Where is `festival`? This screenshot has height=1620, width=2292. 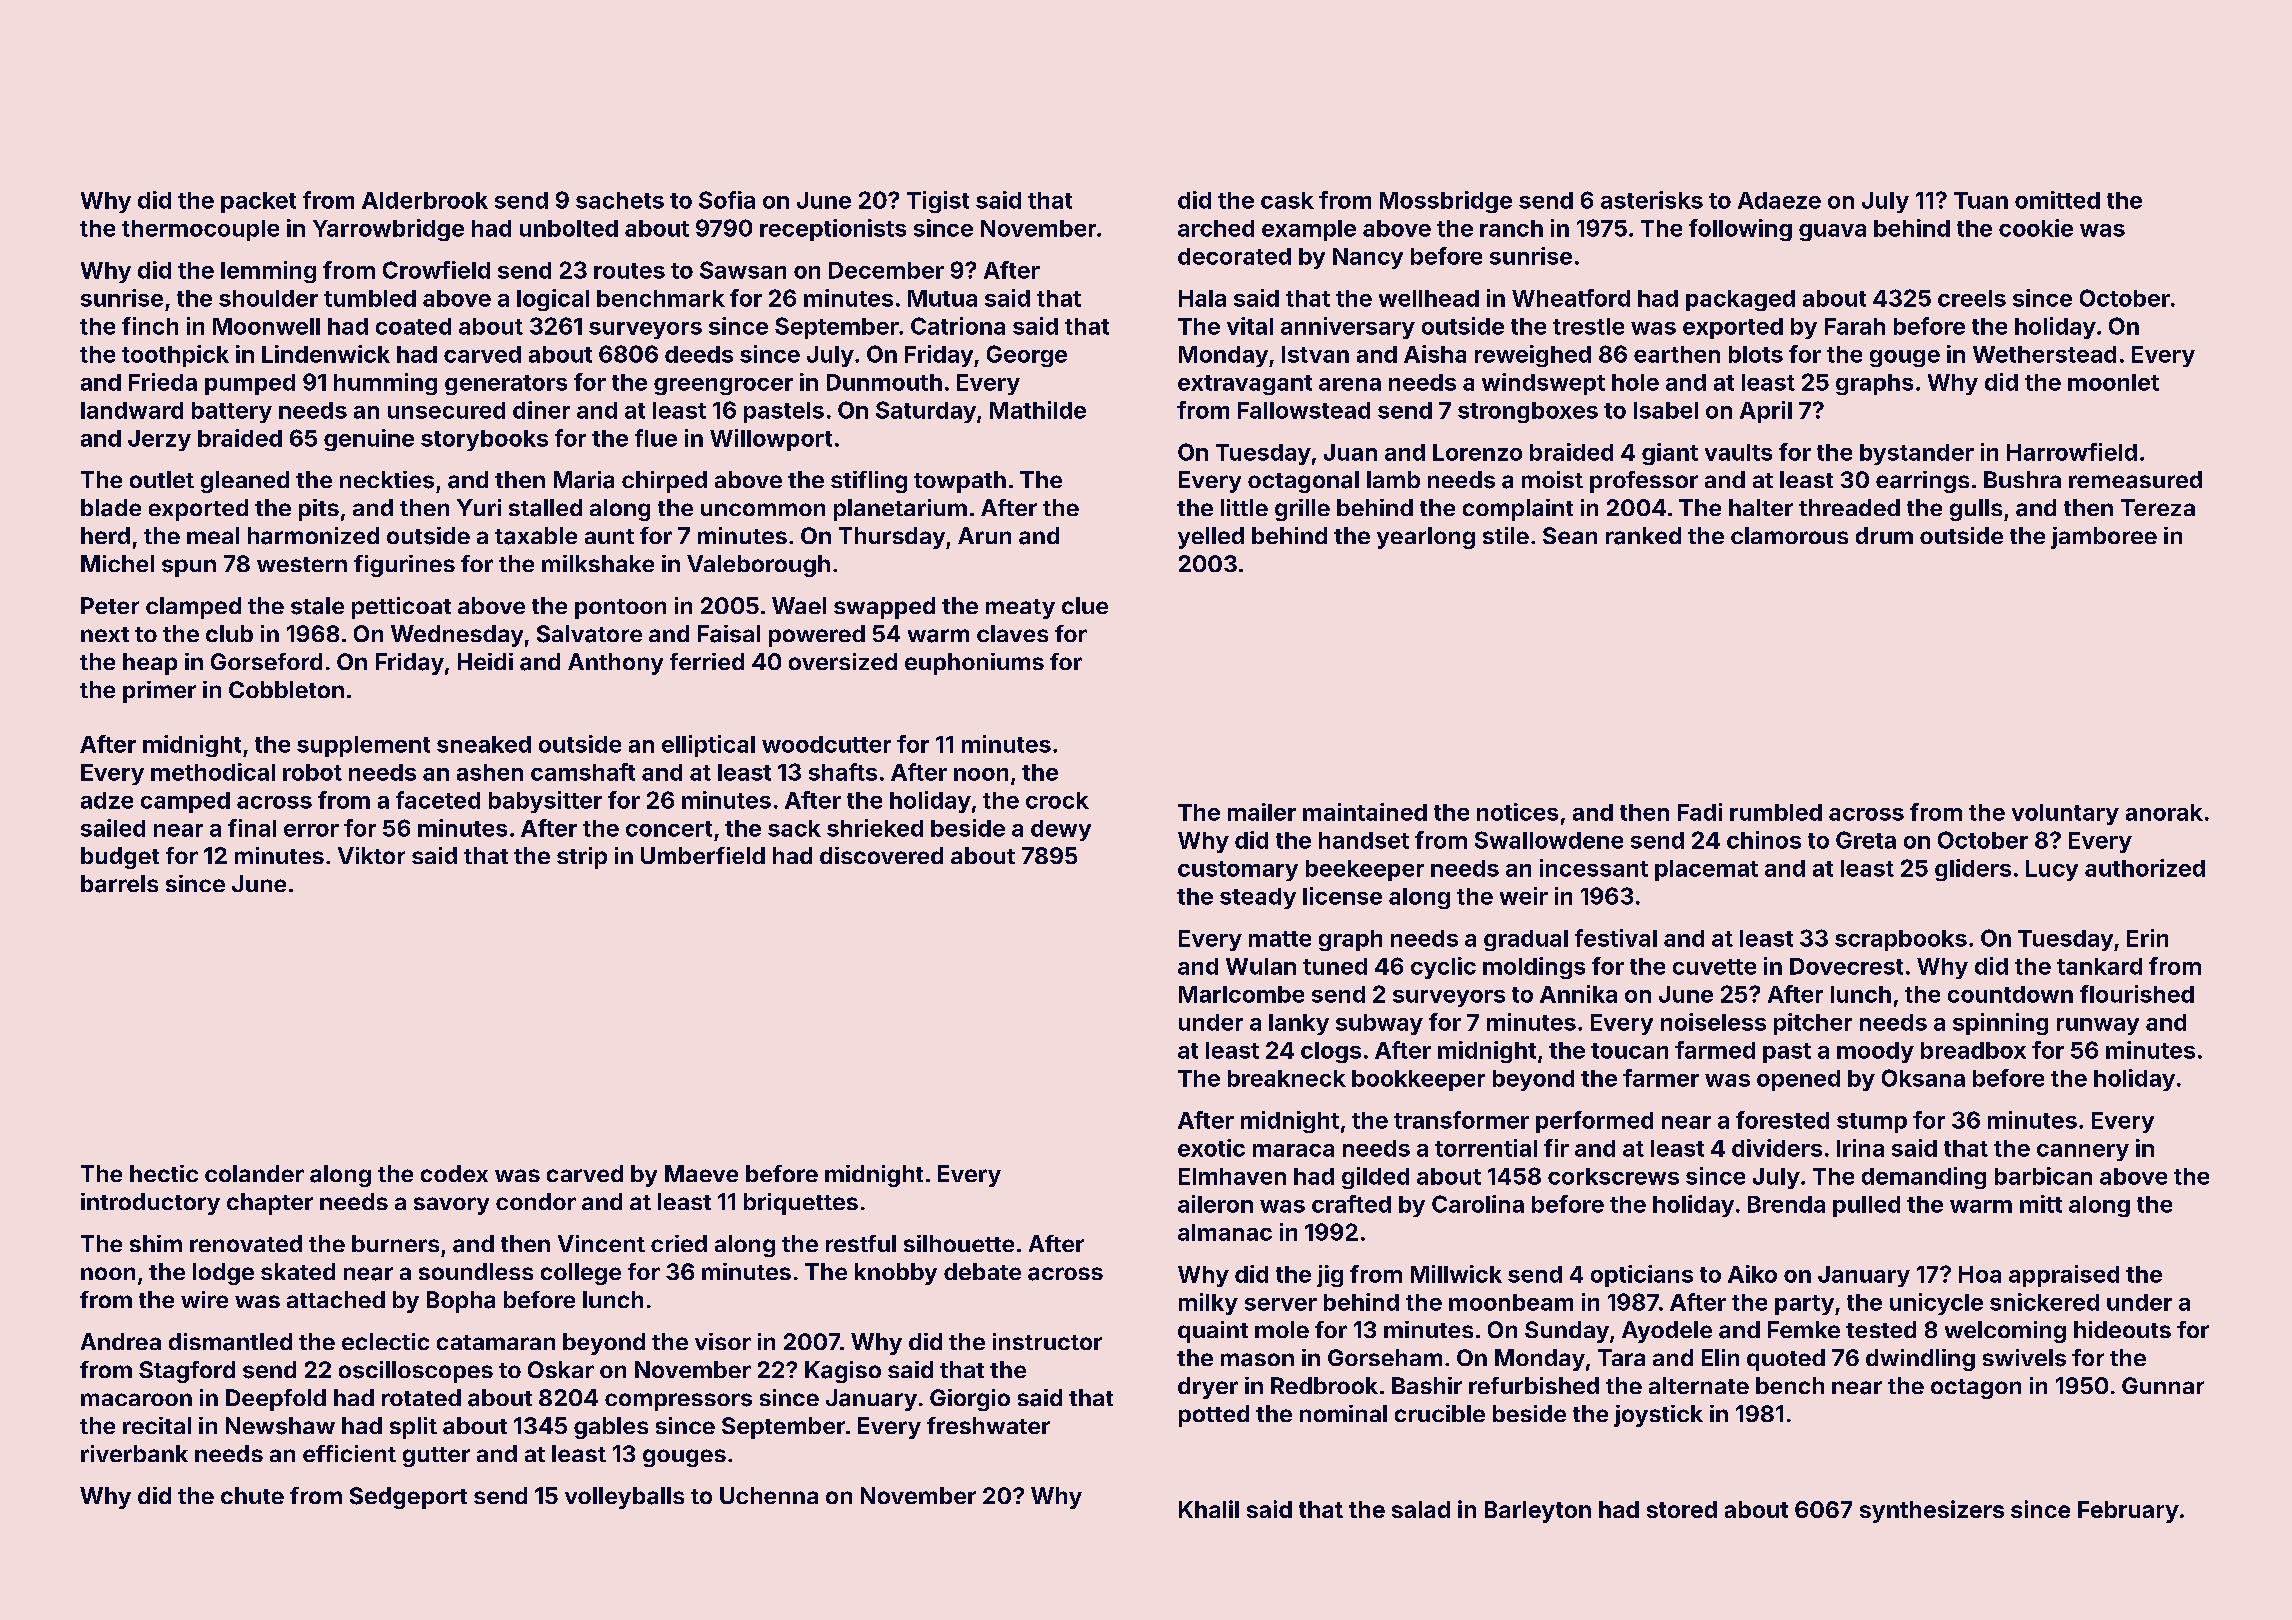 festival is located at coordinates (1616, 938).
